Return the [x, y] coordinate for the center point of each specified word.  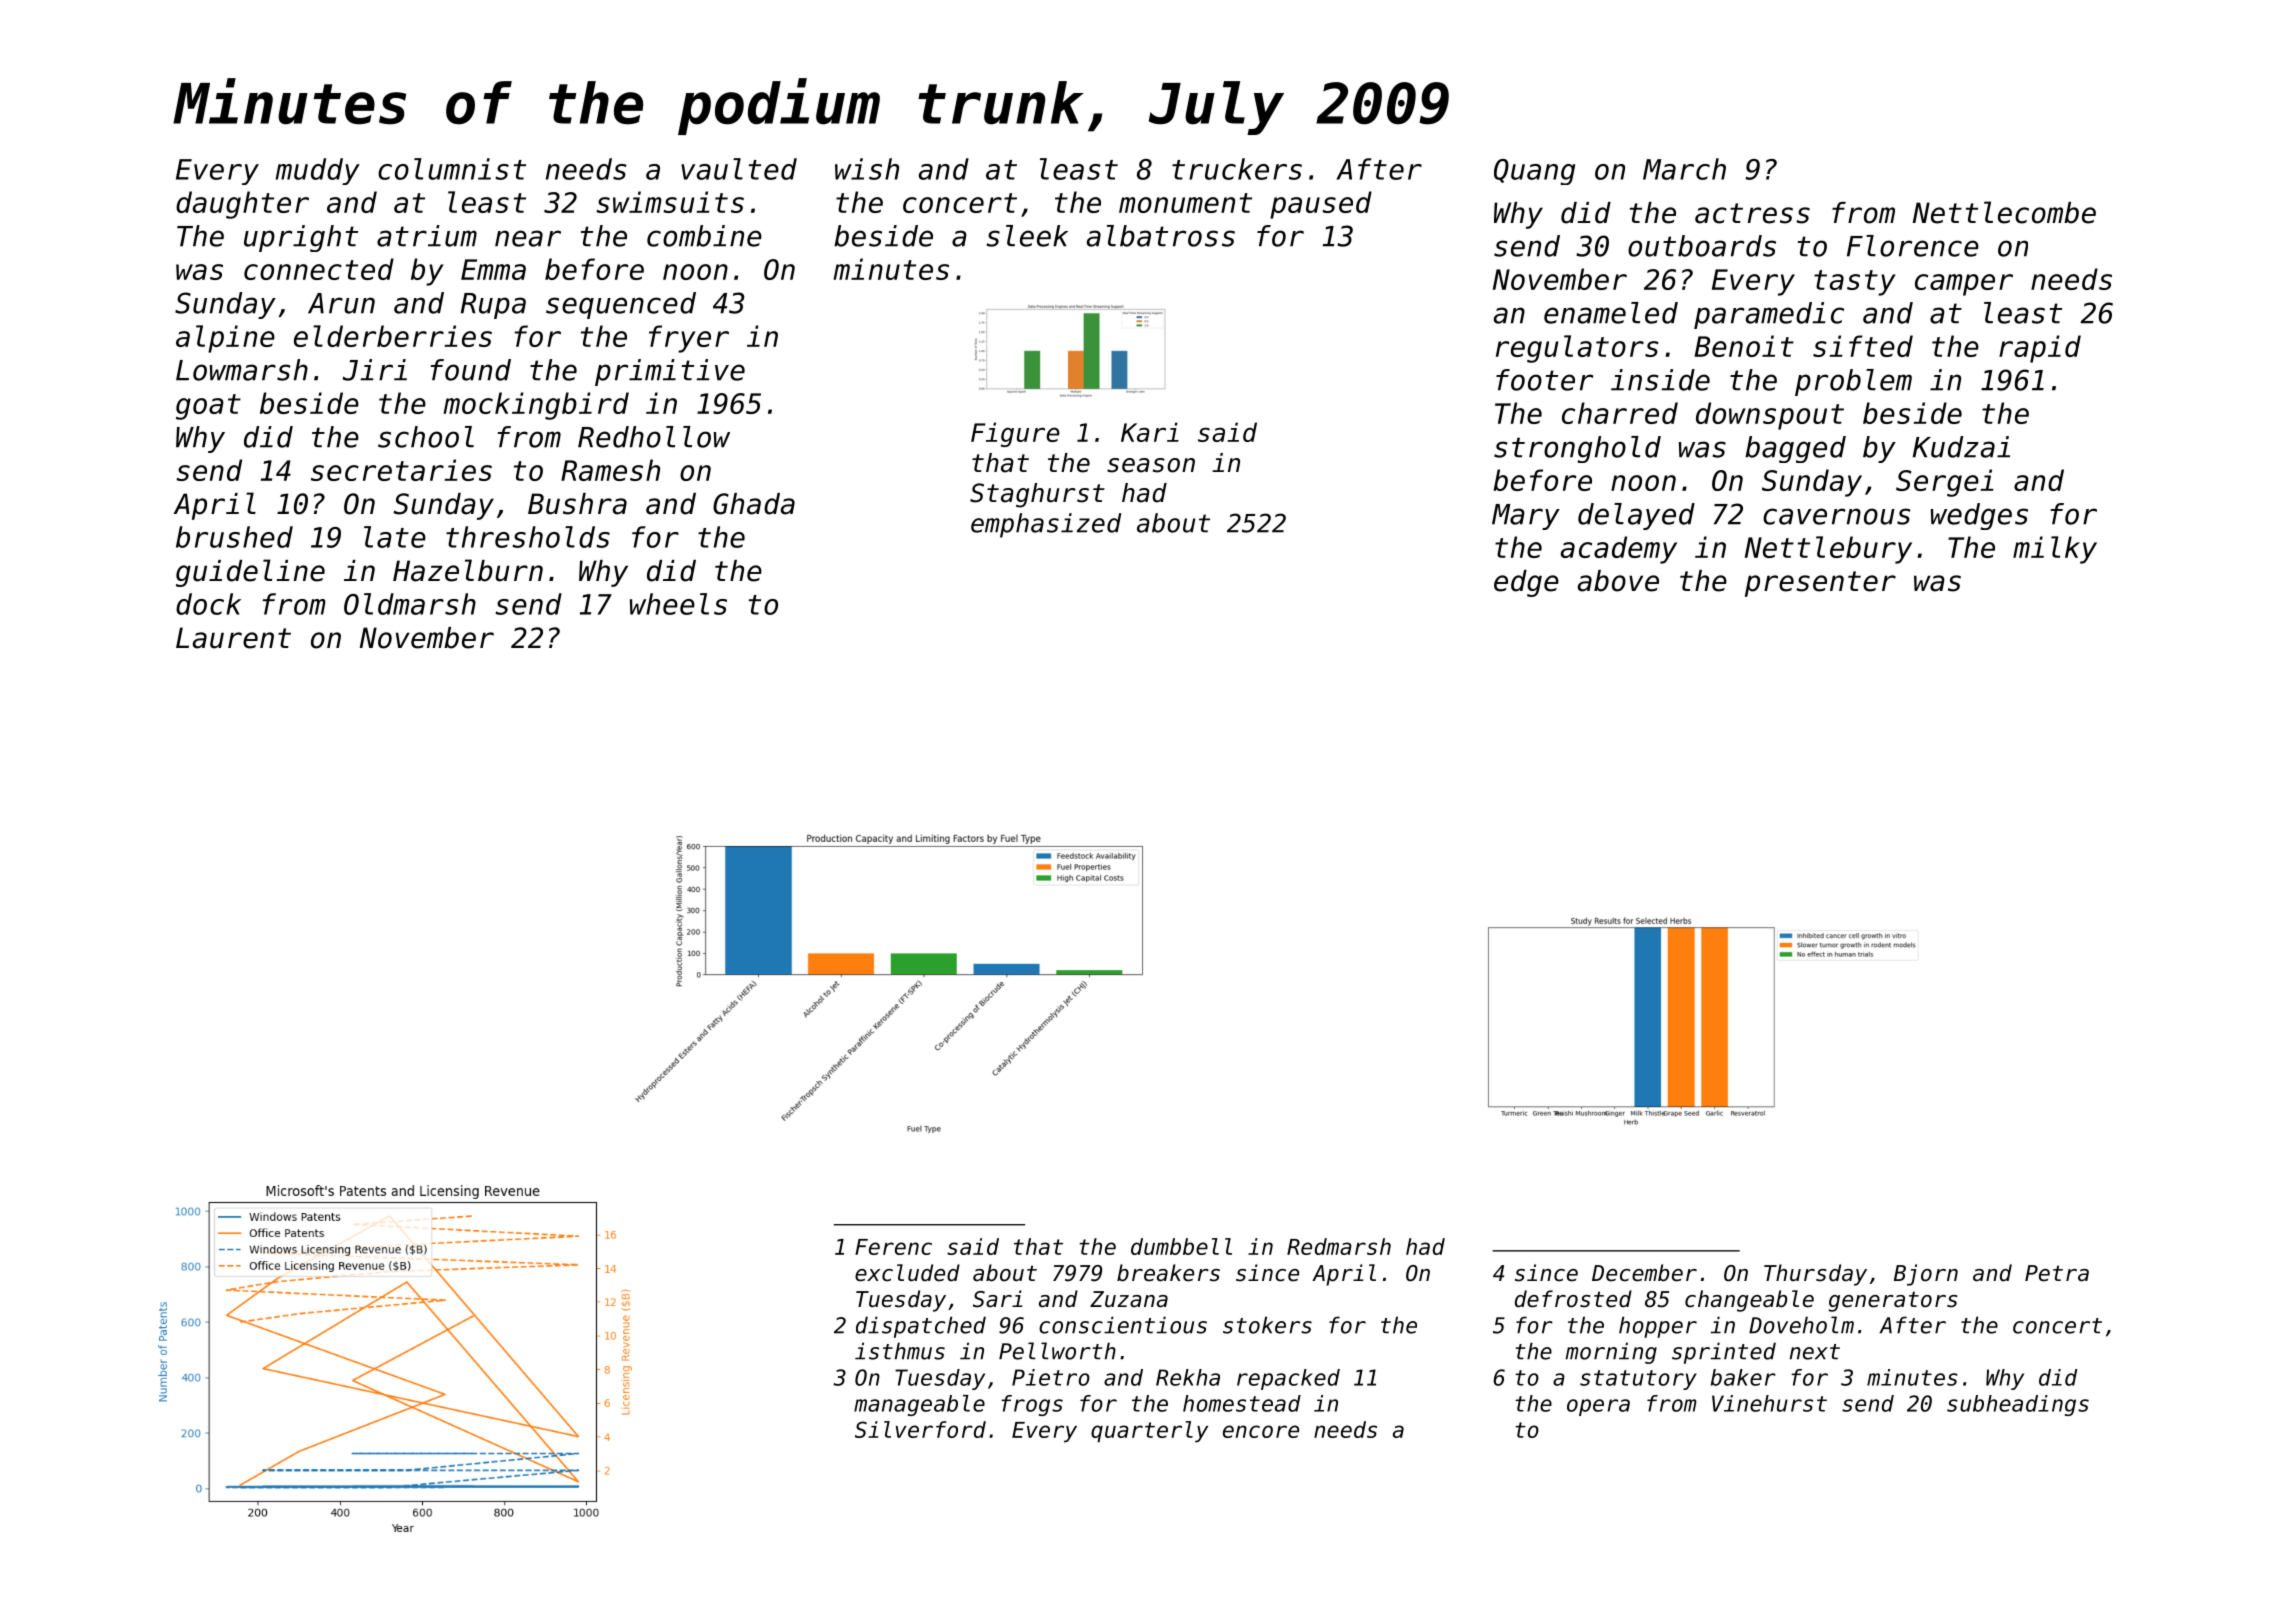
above [1618, 581]
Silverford [920, 1429]
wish [867, 169]
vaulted [739, 169]
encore [1261, 1431]
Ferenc [893, 1247]
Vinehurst [1769, 1403]
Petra [2057, 1273]
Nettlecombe [2004, 212]
